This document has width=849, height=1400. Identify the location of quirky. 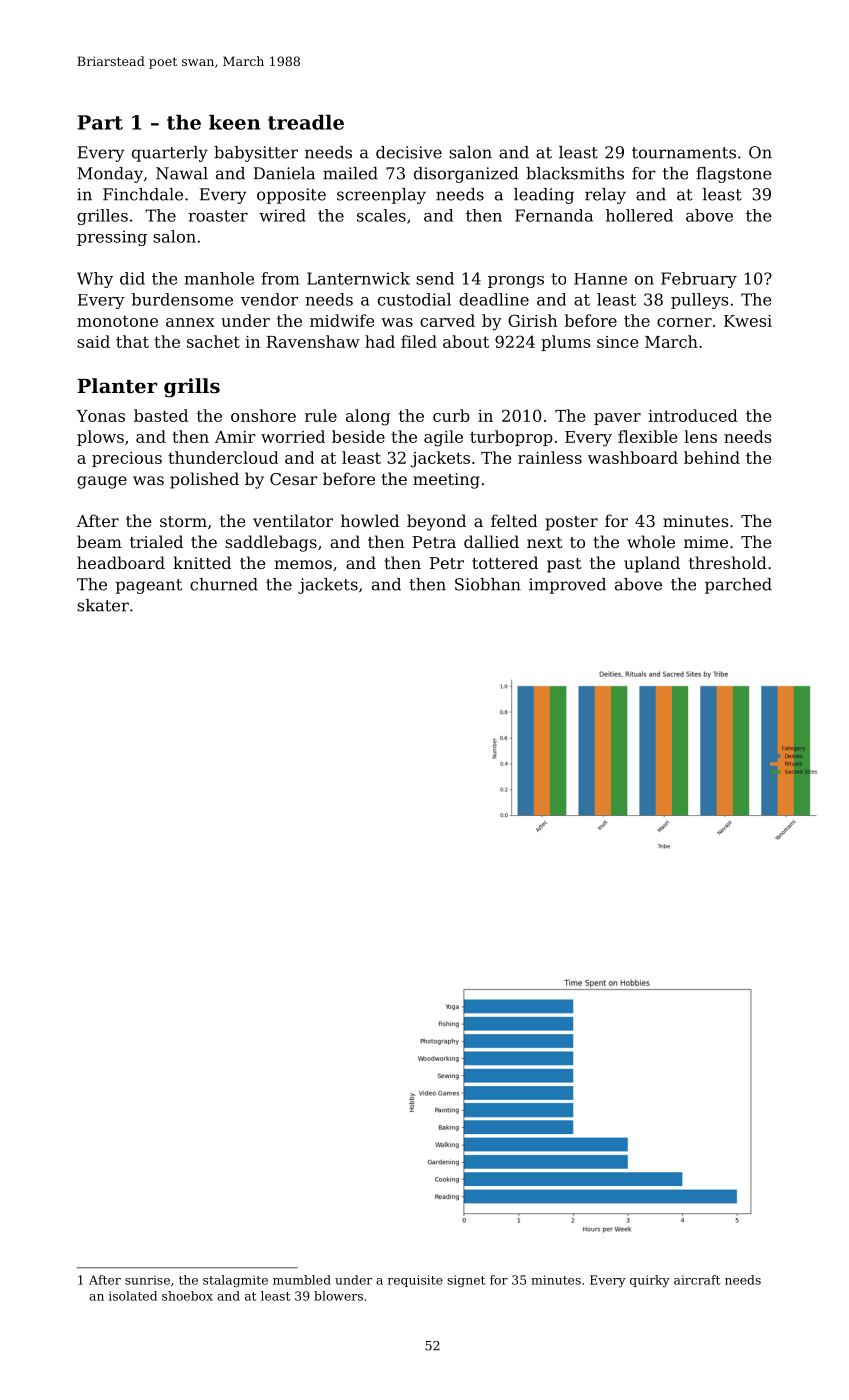
(650, 1281).
